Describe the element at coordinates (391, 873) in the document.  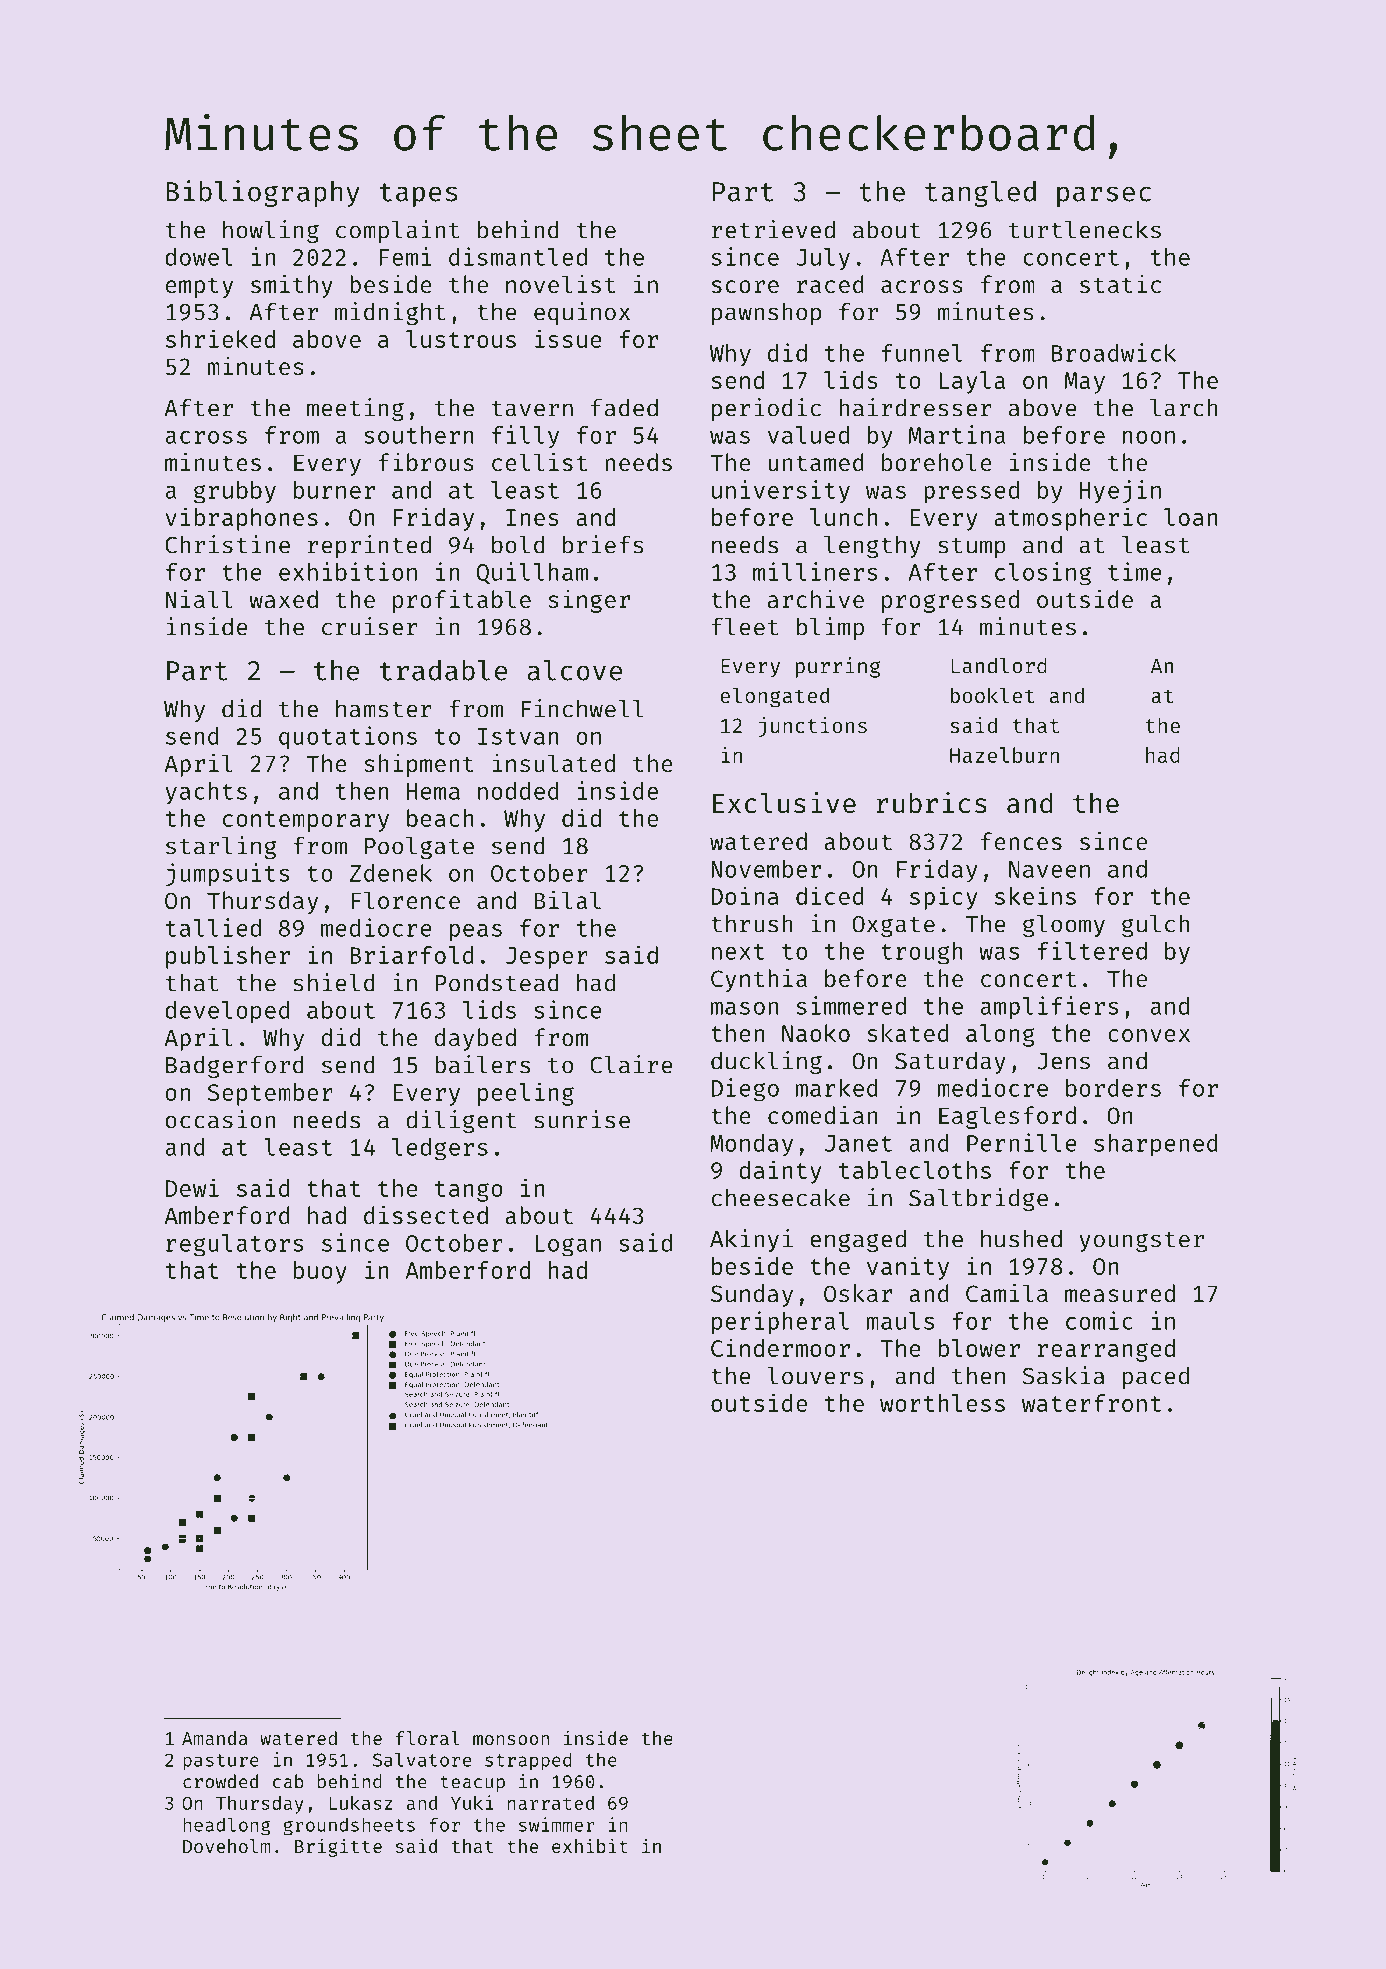
I see `Zdenek` at that location.
